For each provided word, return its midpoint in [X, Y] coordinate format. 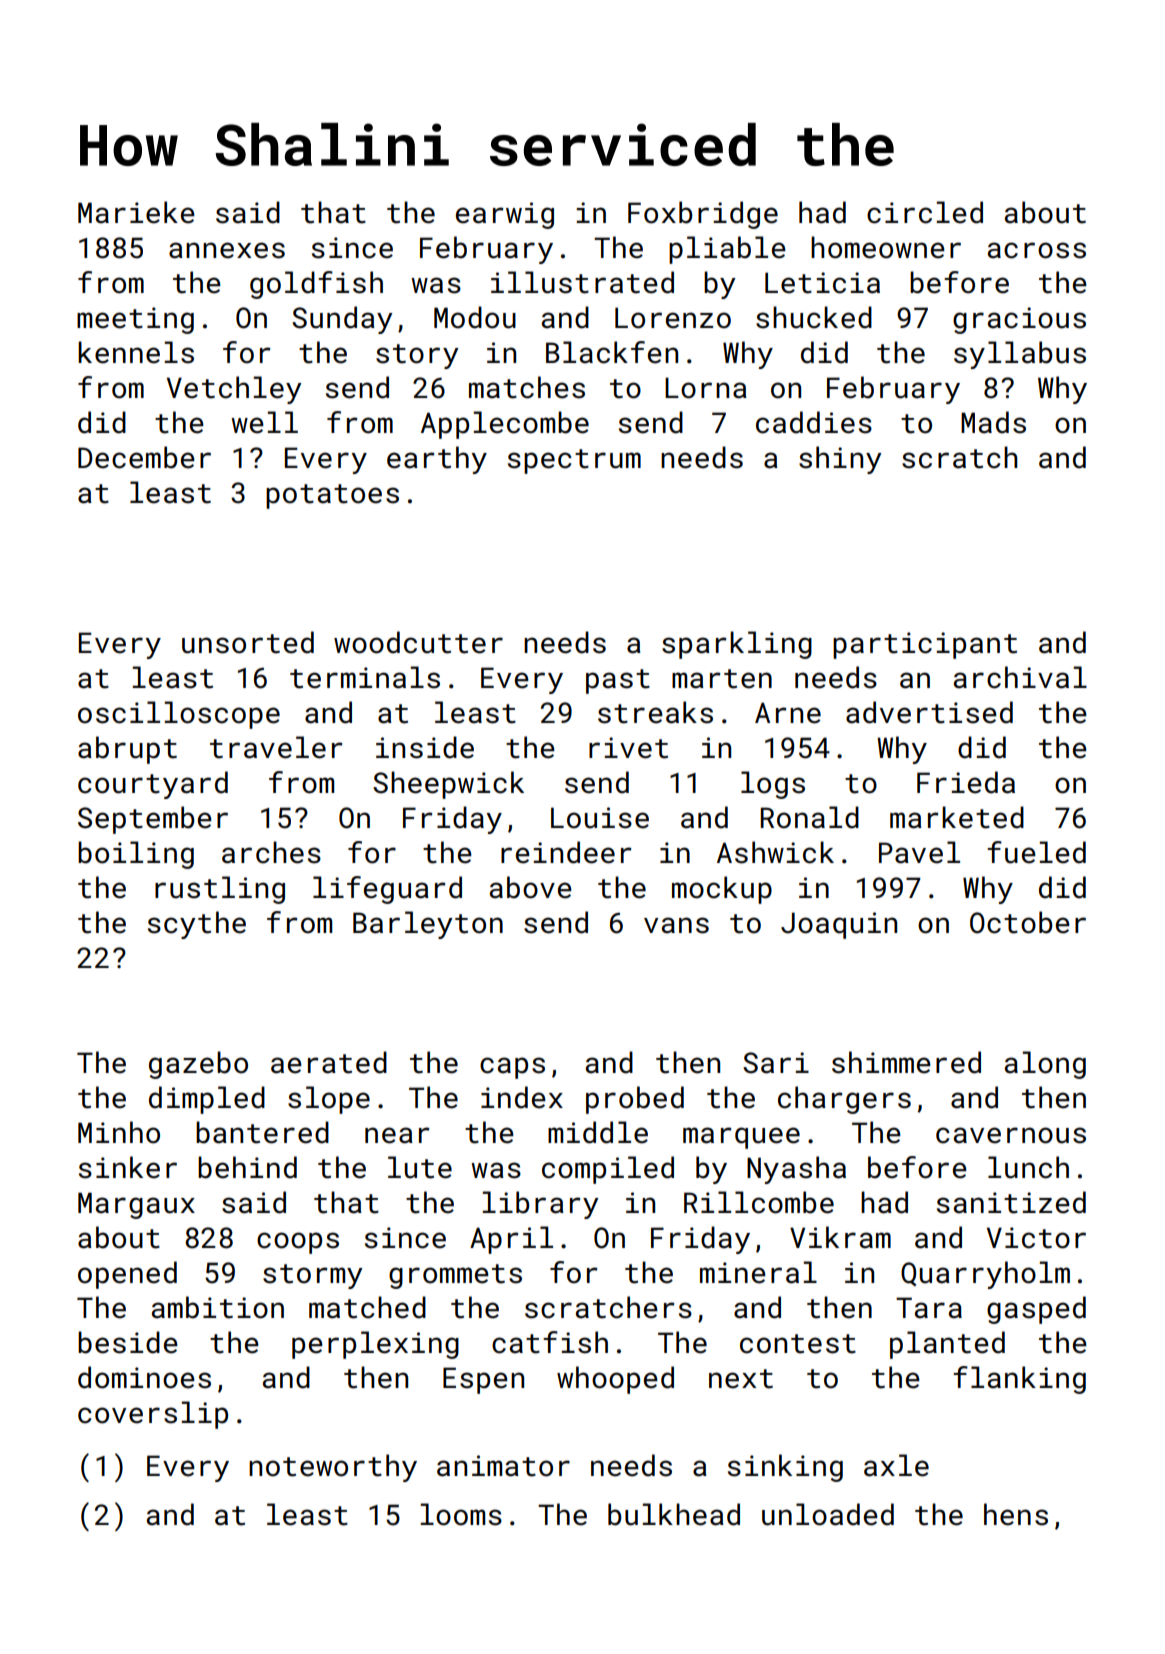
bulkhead [674, 1514]
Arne [788, 713]
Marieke [136, 212]
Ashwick [775, 852]
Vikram [840, 1237]
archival [1020, 677]
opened [127, 1275]
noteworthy [333, 1468]
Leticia [822, 283]
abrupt [127, 750]
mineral [758, 1272]
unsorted [248, 642]
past [618, 681]
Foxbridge [703, 215]
